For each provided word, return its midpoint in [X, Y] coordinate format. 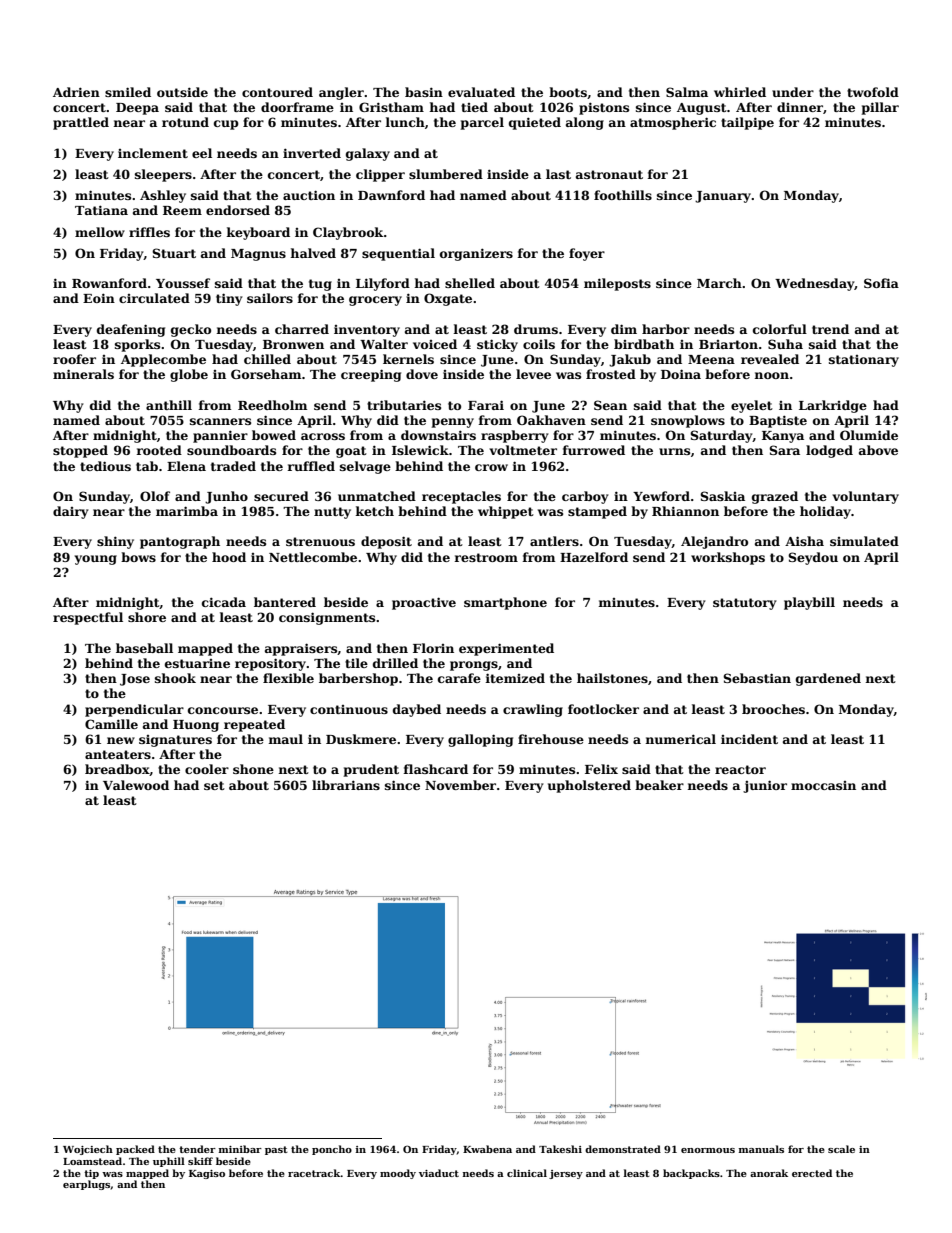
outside [182, 92]
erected [812, 1173]
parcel [482, 123]
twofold [873, 92]
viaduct [439, 1173]
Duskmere [361, 739]
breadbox [117, 770]
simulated [864, 541]
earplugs [86, 1185]
